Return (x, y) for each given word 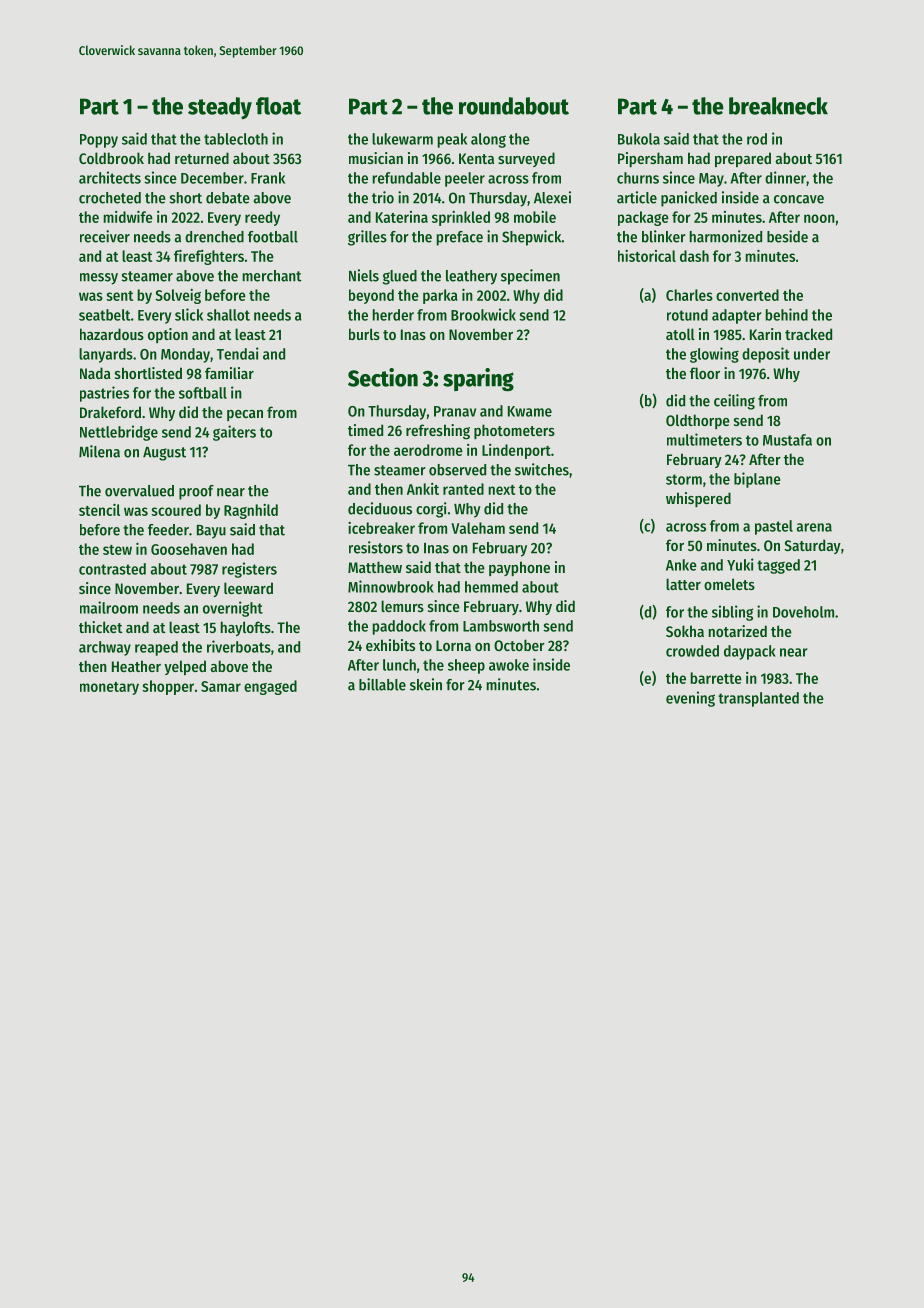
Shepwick (531, 238)
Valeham (478, 528)
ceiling (734, 402)
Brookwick (483, 314)
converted (747, 295)
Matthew (375, 567)
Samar (221, 686)
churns (638, 178)
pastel (774, 527)
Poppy (99, 141)
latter (683, 584)
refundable (407, 178)
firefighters (209, 257)
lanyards (106, 355)
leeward (248, 588)
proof (196, 492)
